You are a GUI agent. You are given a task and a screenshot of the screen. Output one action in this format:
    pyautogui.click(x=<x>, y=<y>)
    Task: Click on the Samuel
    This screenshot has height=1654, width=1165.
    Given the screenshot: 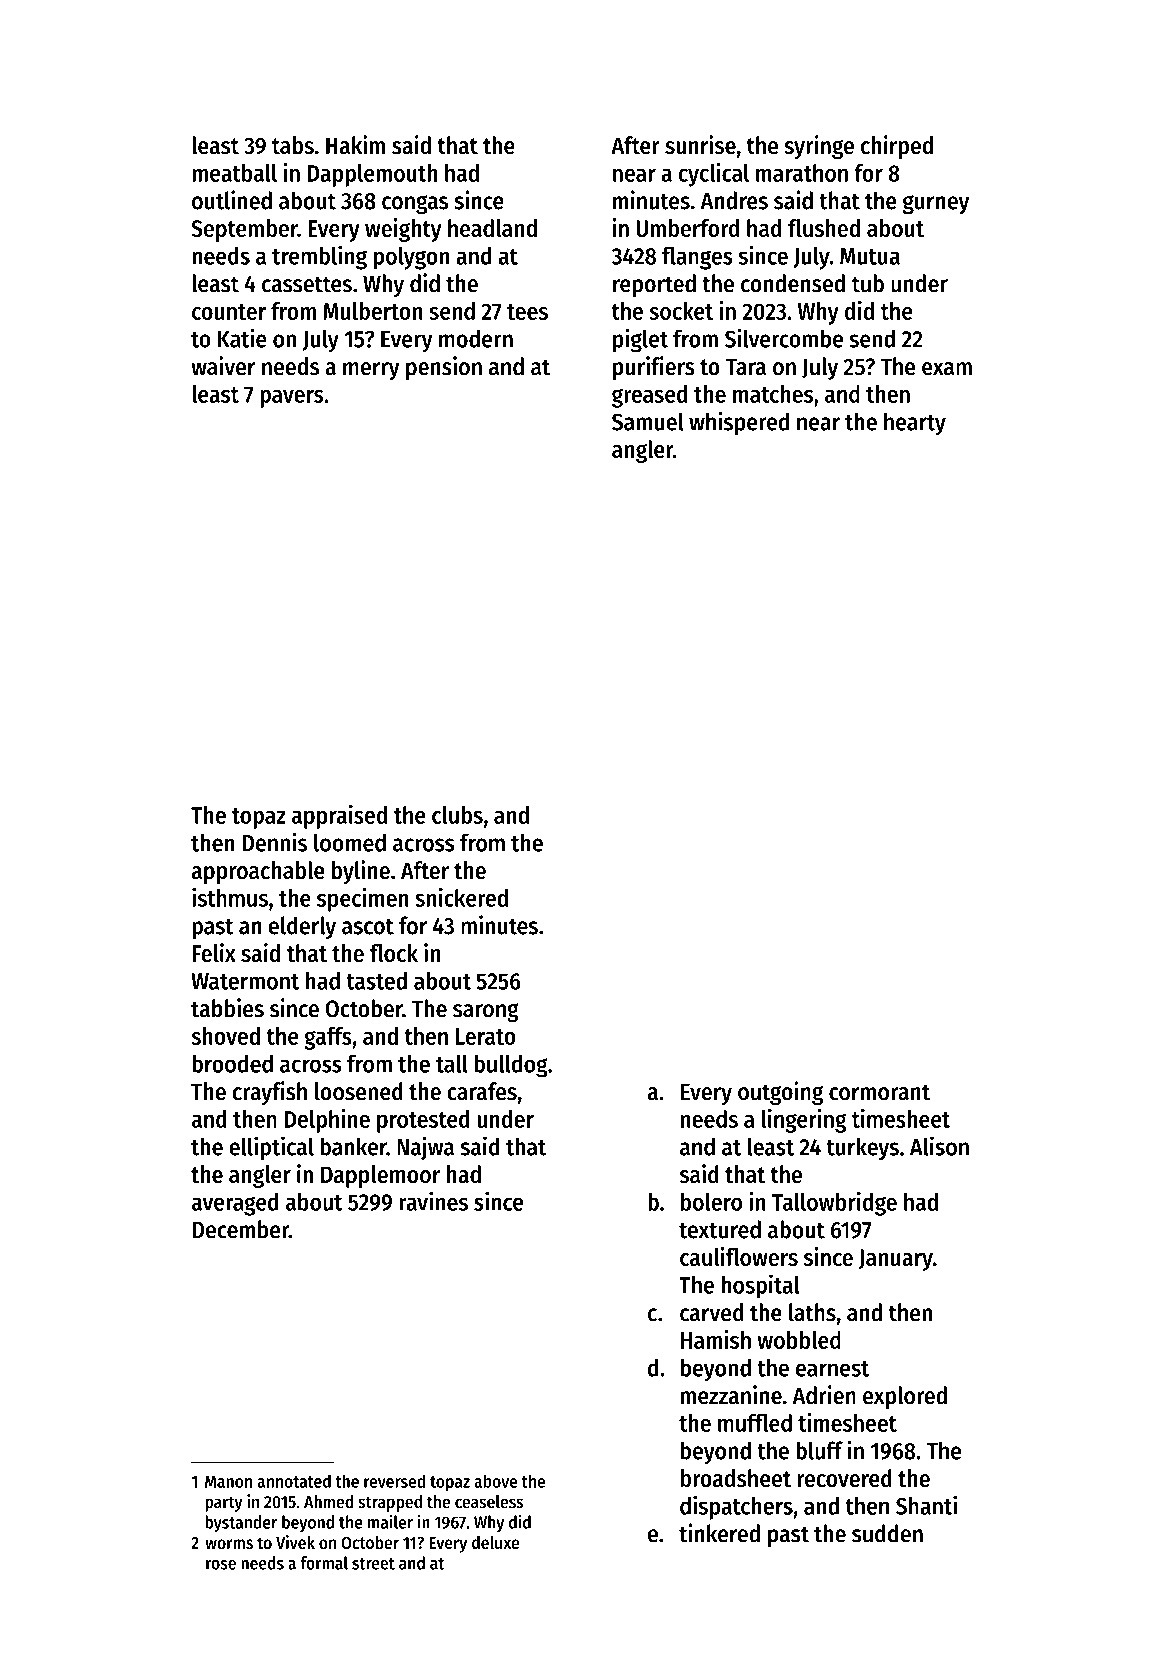 What is the action you would take?
    pyautogui.click(x=648, y=421)
